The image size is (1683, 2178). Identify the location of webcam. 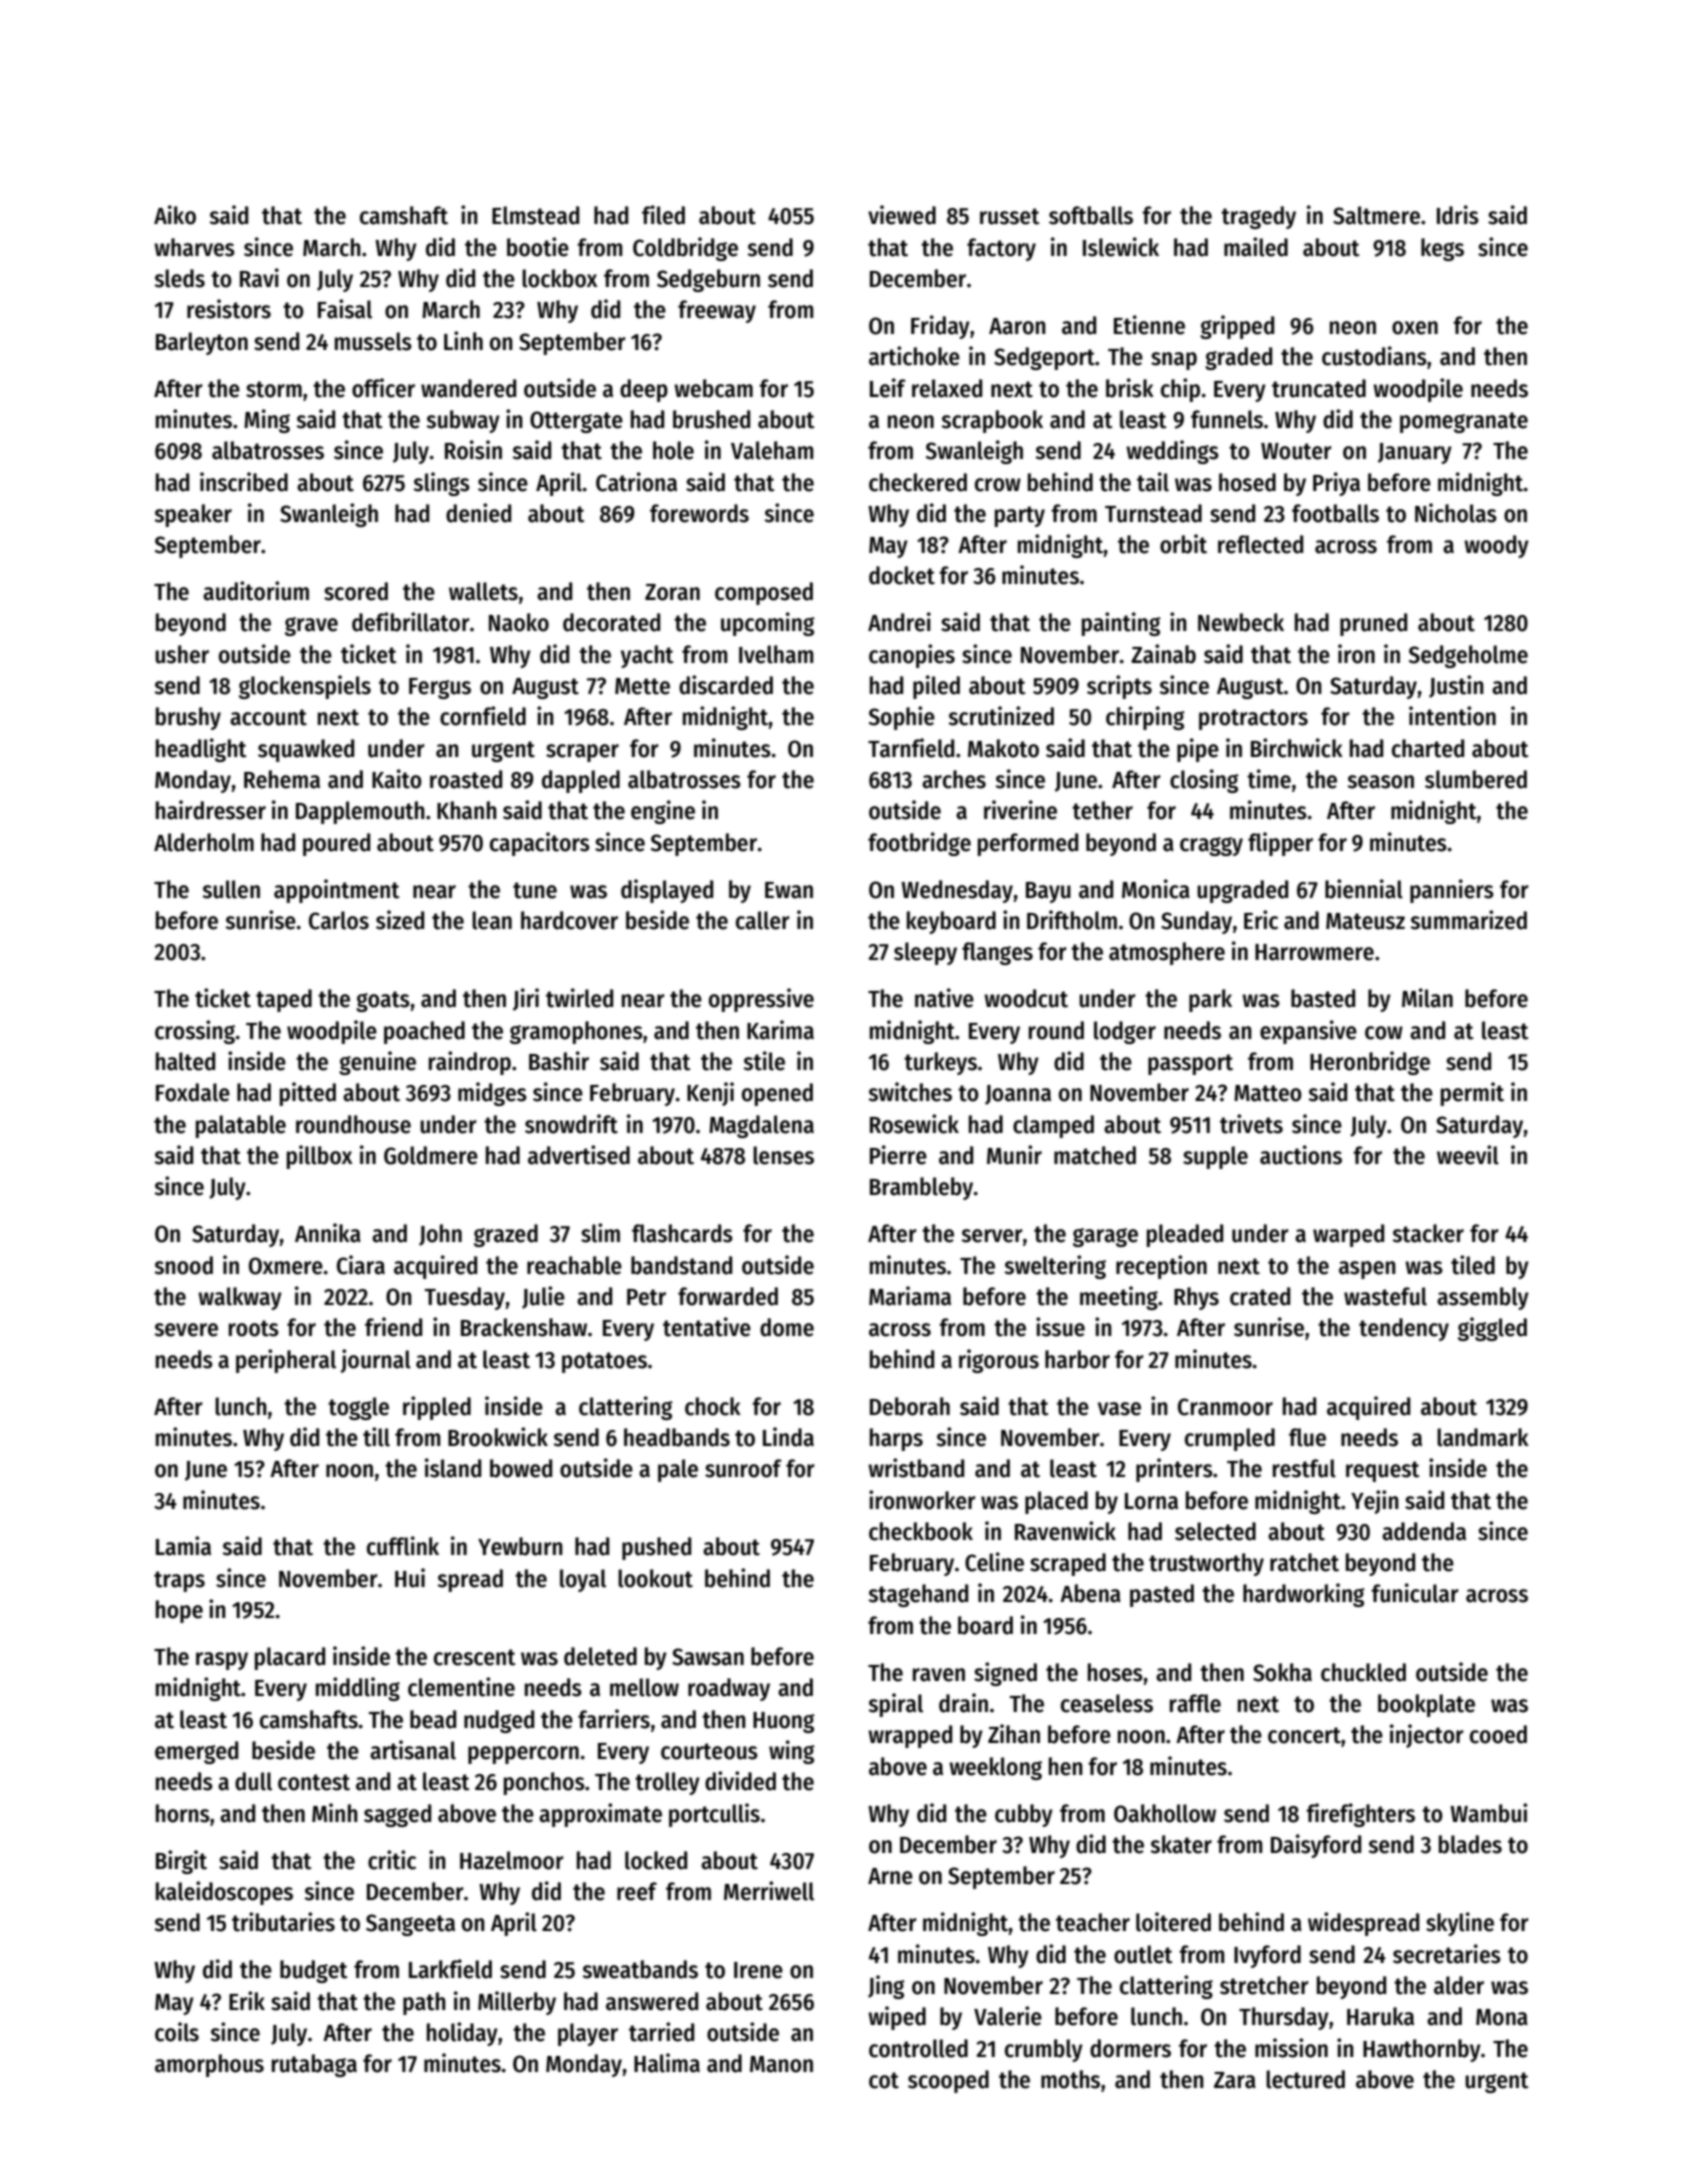
(713, 388).
